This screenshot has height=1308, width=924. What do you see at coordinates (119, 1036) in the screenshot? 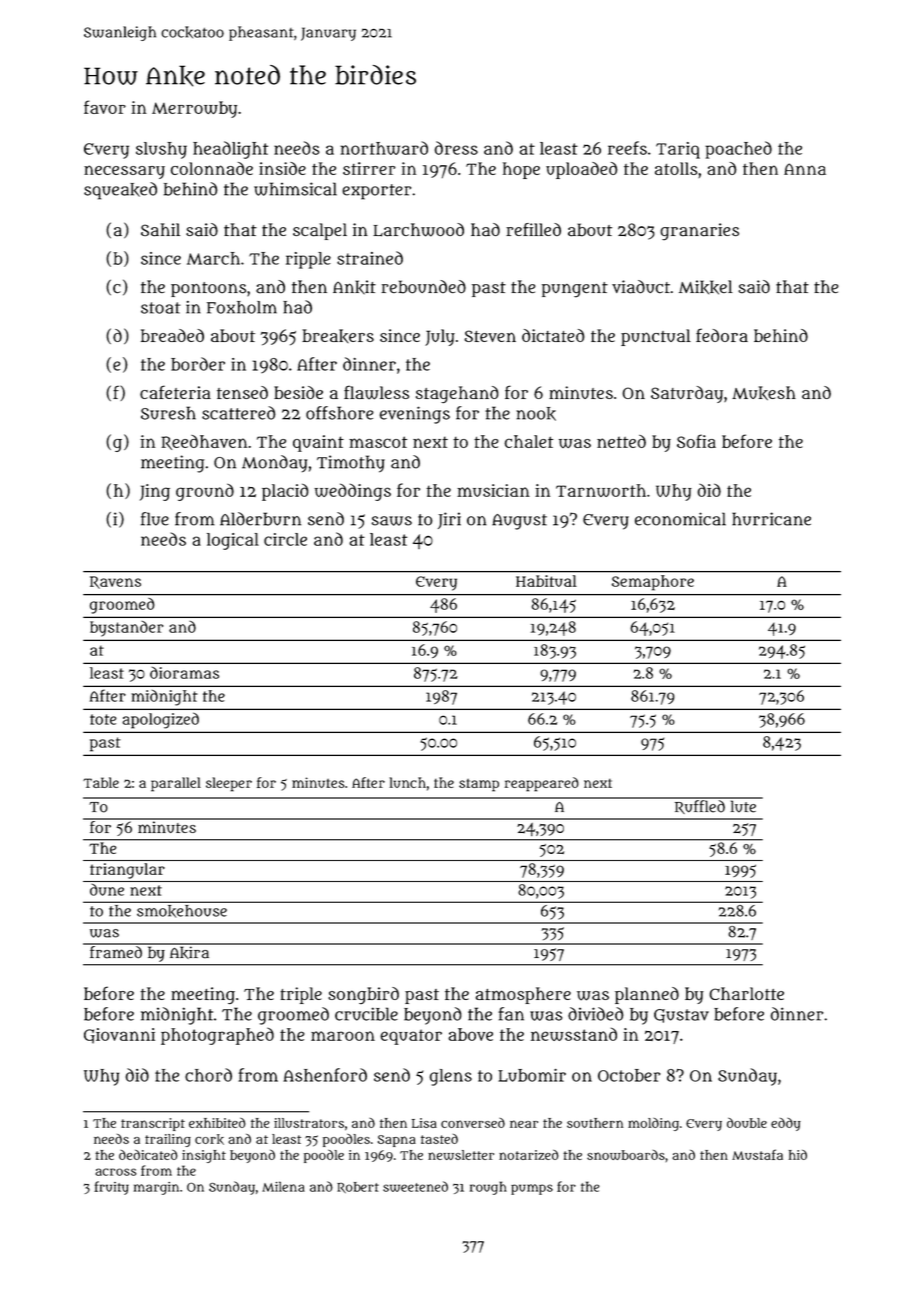
I see `Giovanni` at bounding box center [119, 1036].
